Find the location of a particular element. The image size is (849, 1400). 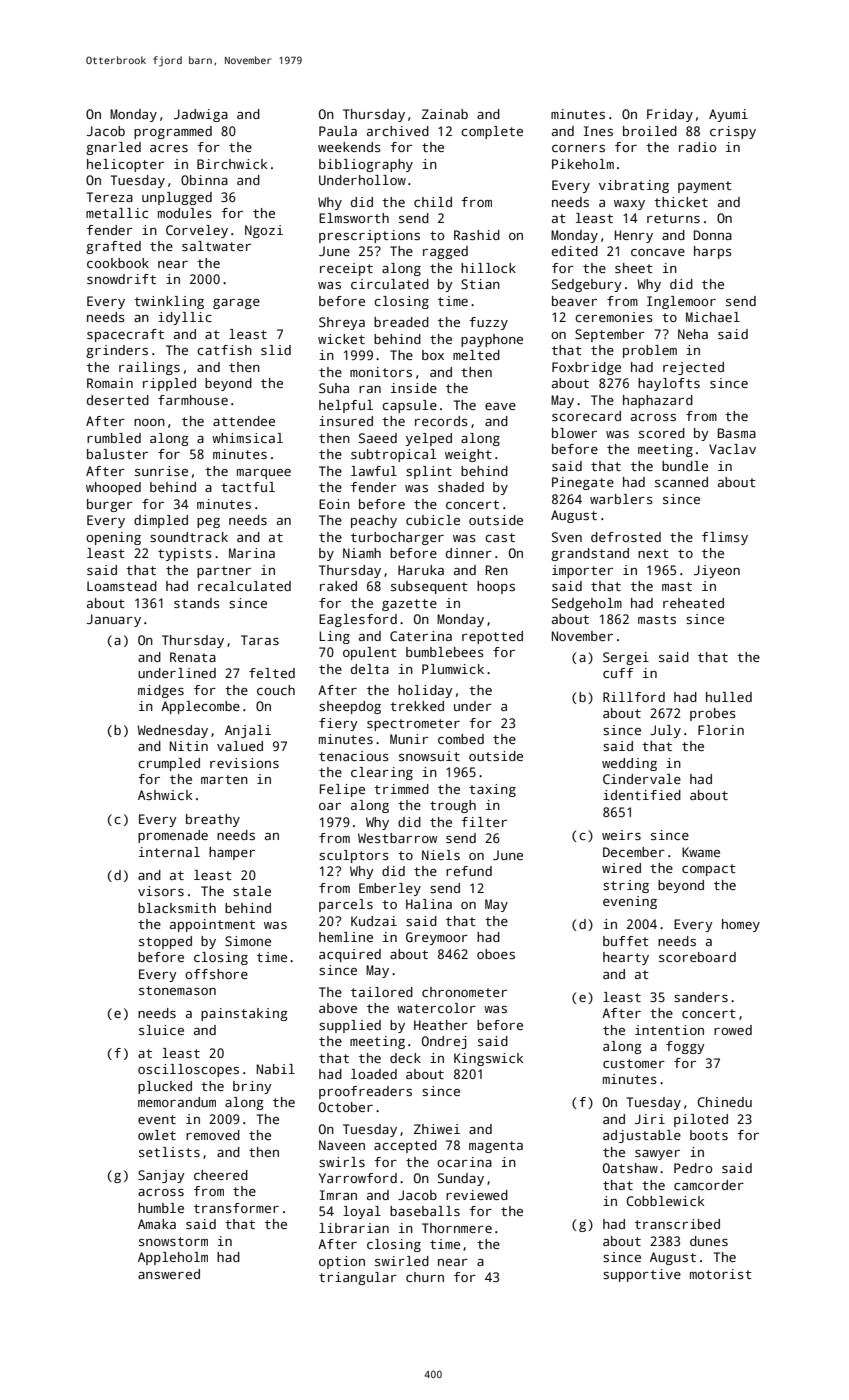

child is located at coordinates (433, 202).
